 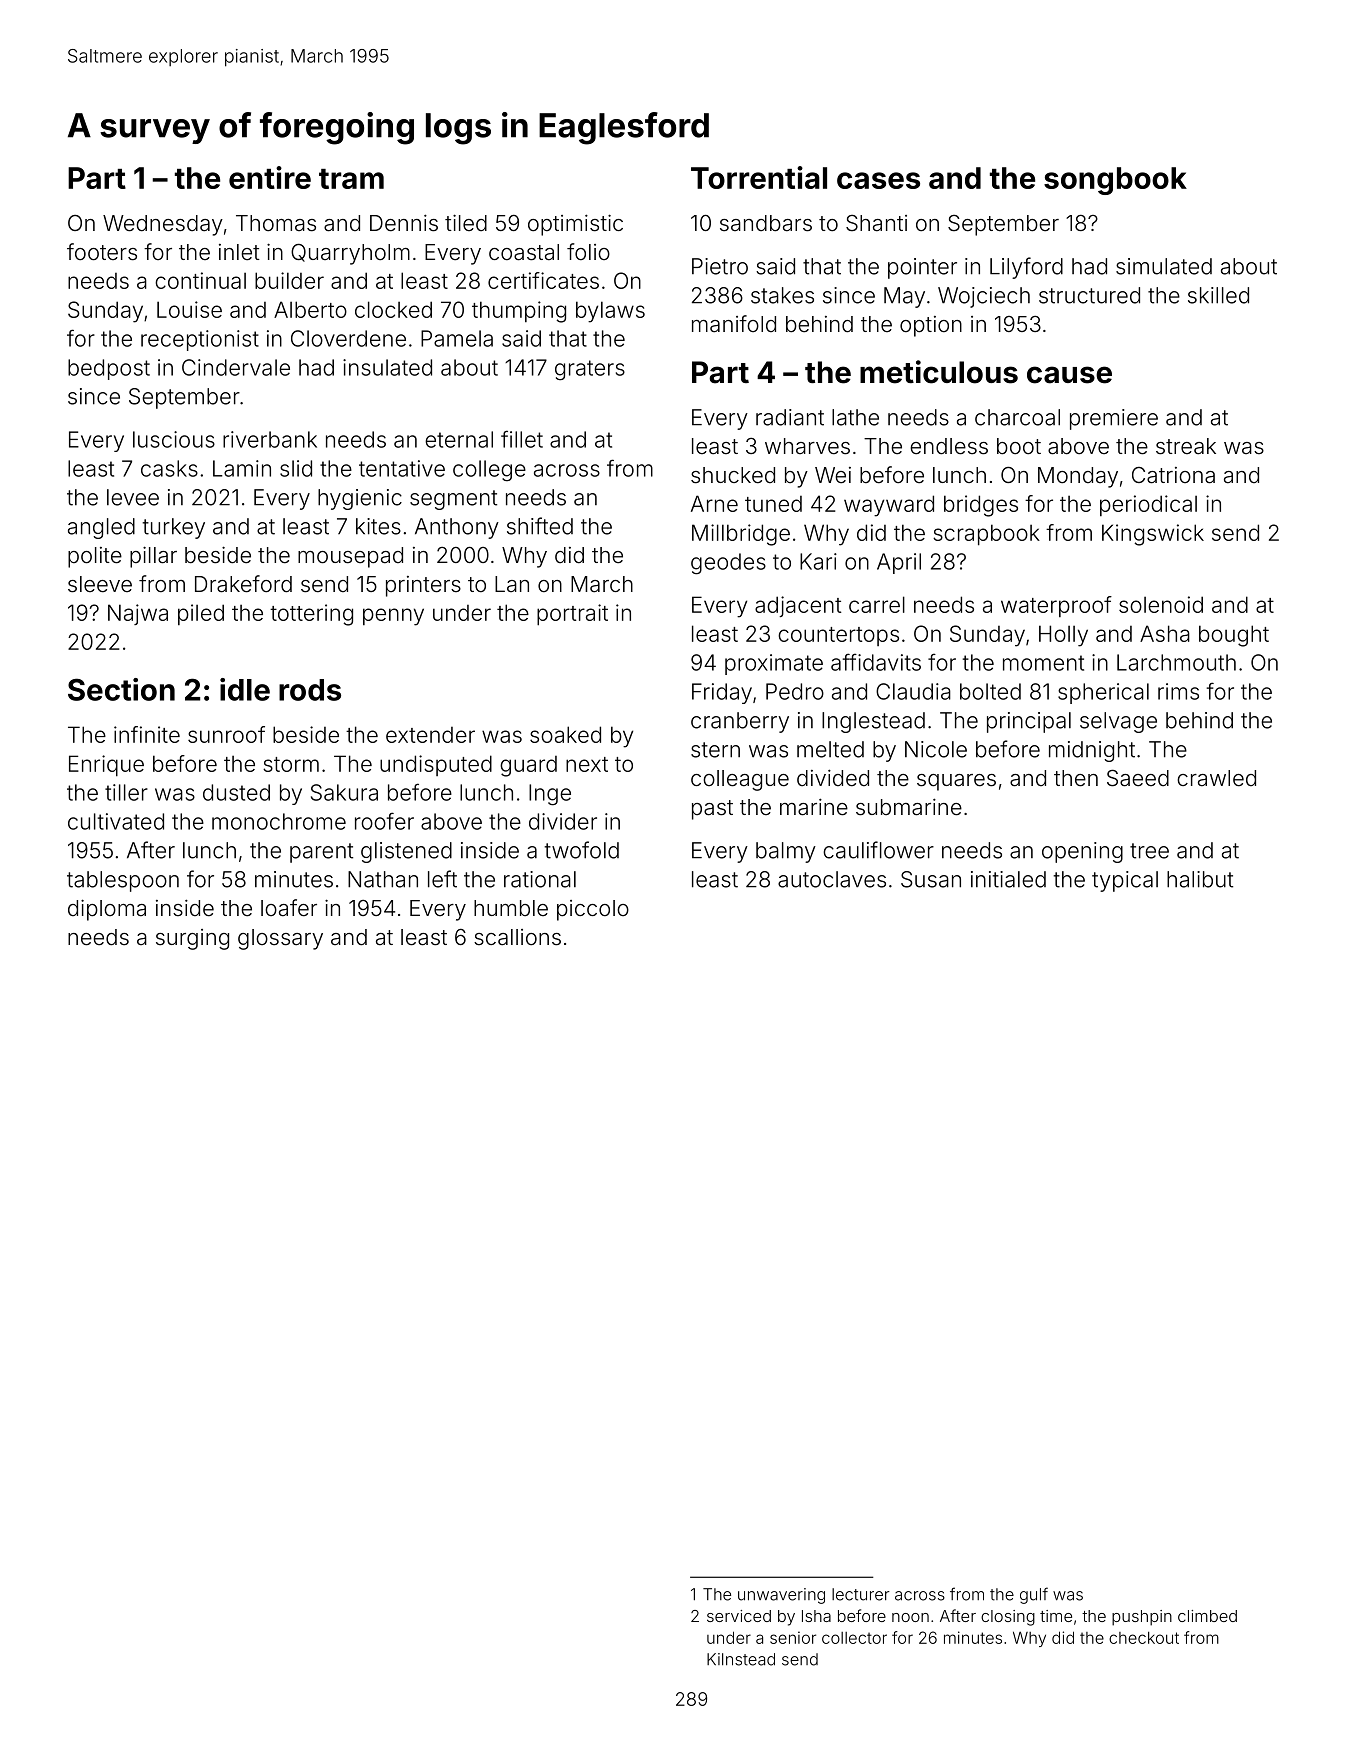 I want to click on lecturer, so click(x=861, y=1594).
